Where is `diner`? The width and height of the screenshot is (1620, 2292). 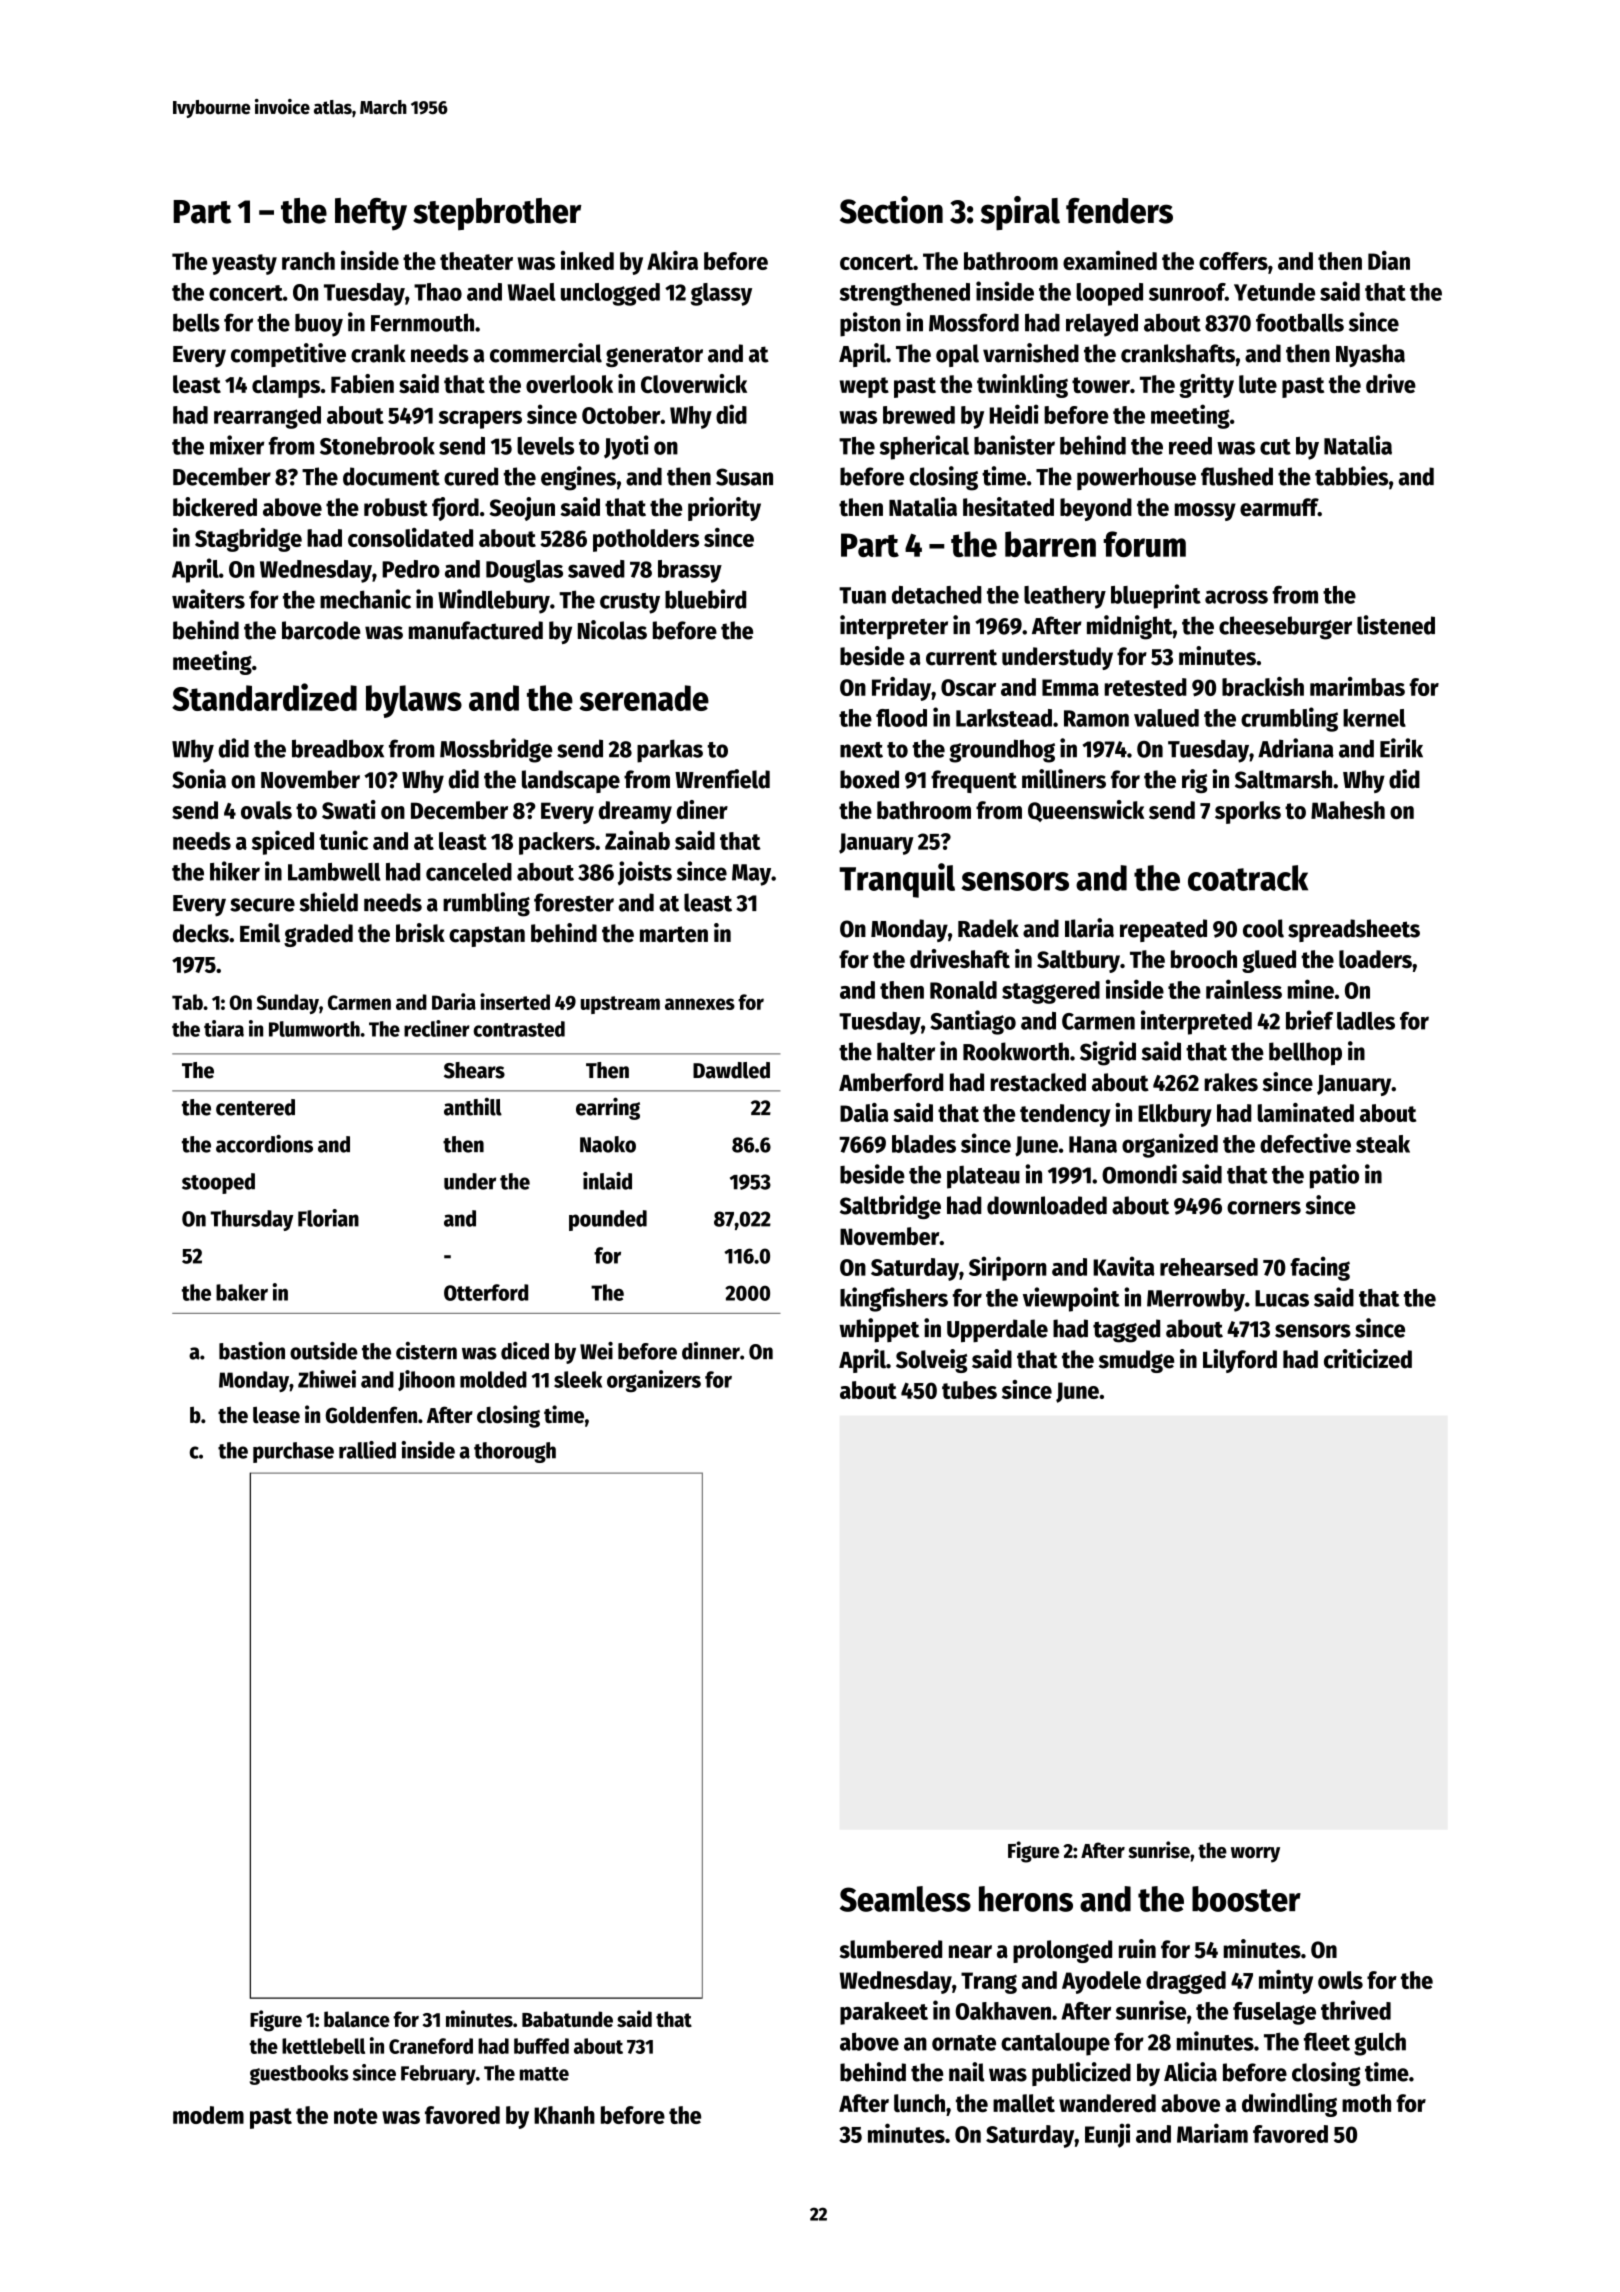 diner is located at coordinates (702, 809).
